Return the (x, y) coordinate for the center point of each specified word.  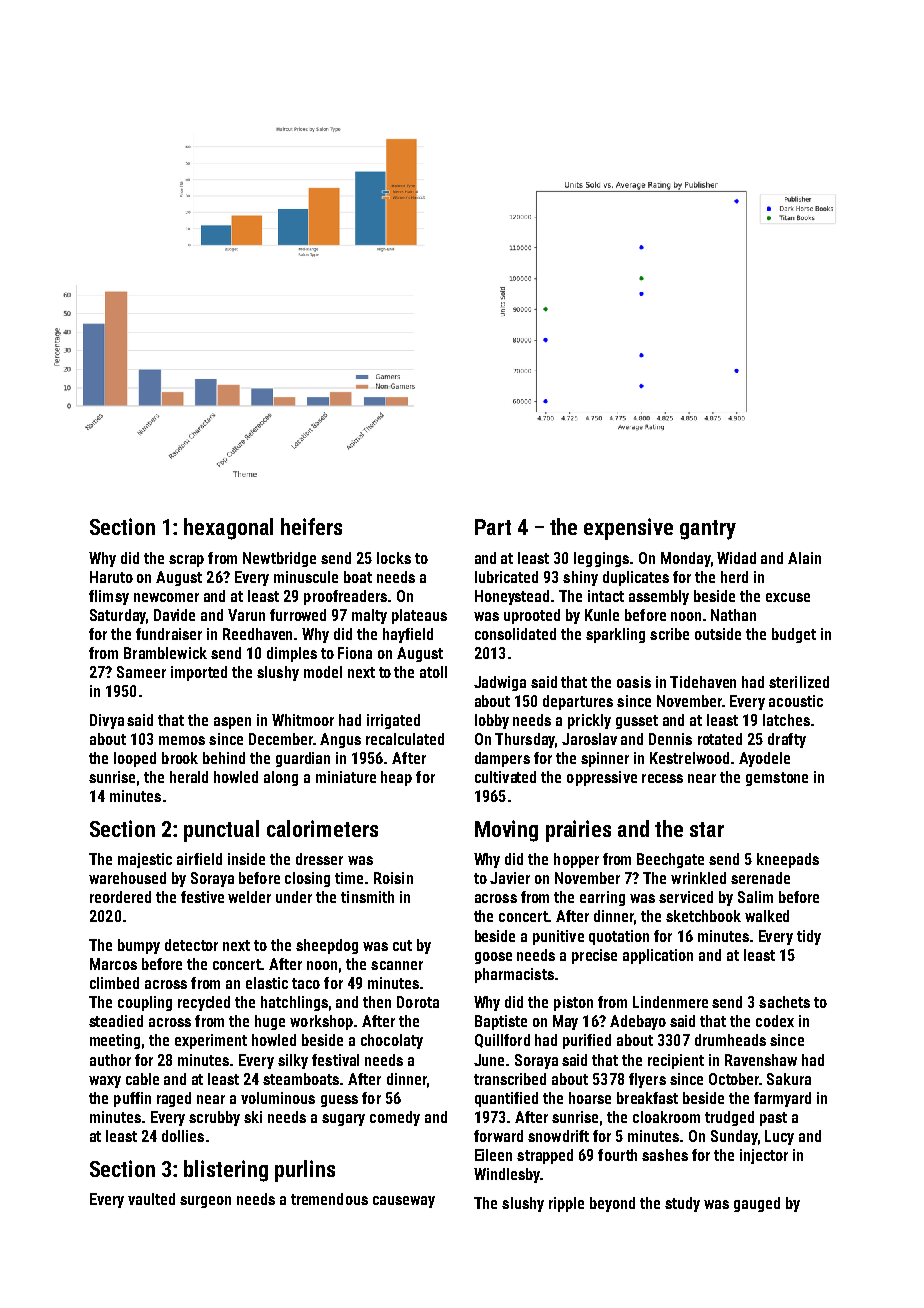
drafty (787, 740)
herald (189, 777)
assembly (659, 597)
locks (394, 558)
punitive (558, 937)
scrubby (214, 1118)
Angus (340, 740)
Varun (246, 615)
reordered (120, 897)
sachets (784, 1002)
